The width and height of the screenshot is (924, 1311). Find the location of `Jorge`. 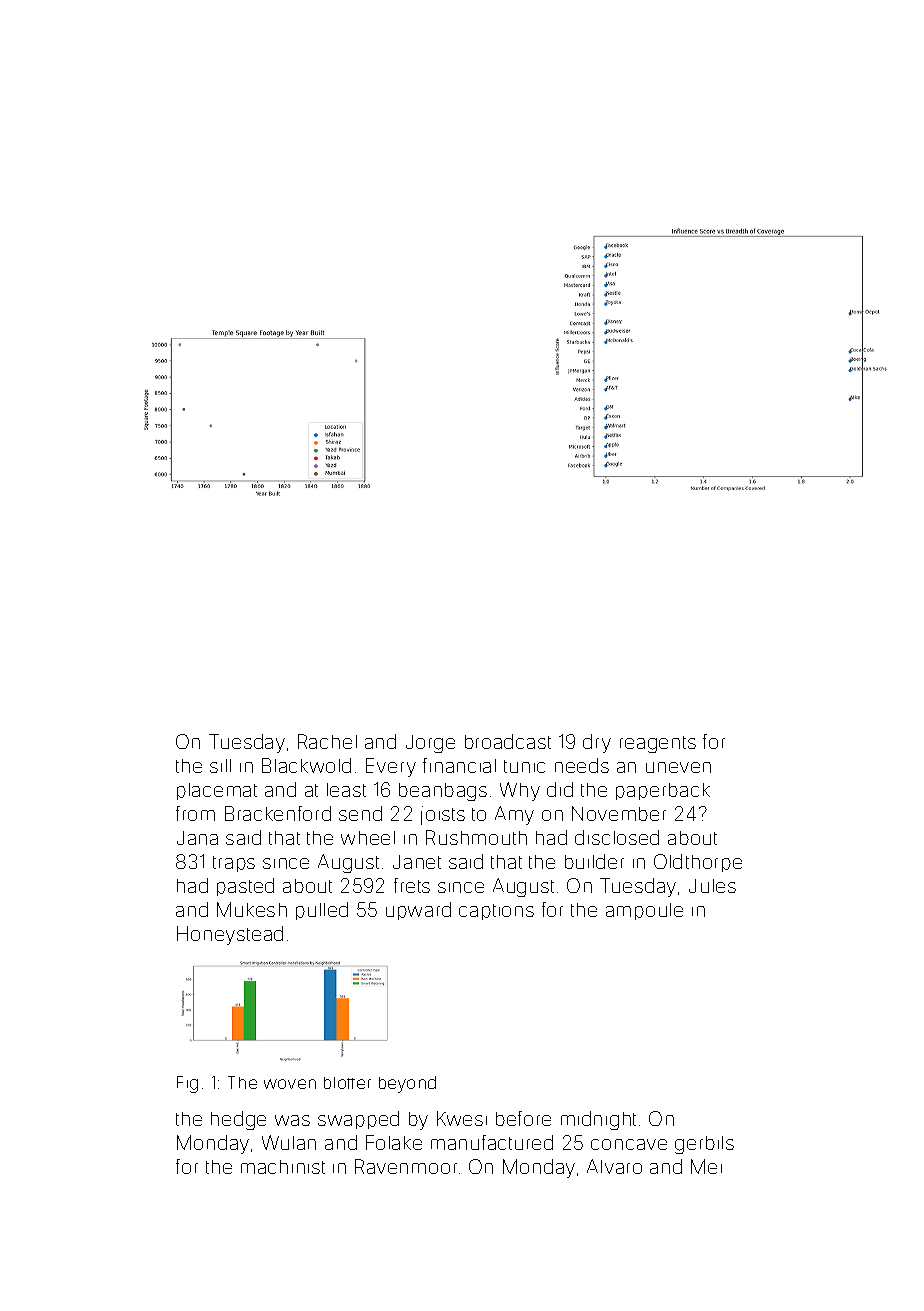

Jorge is located at coordinates (430, 744).
